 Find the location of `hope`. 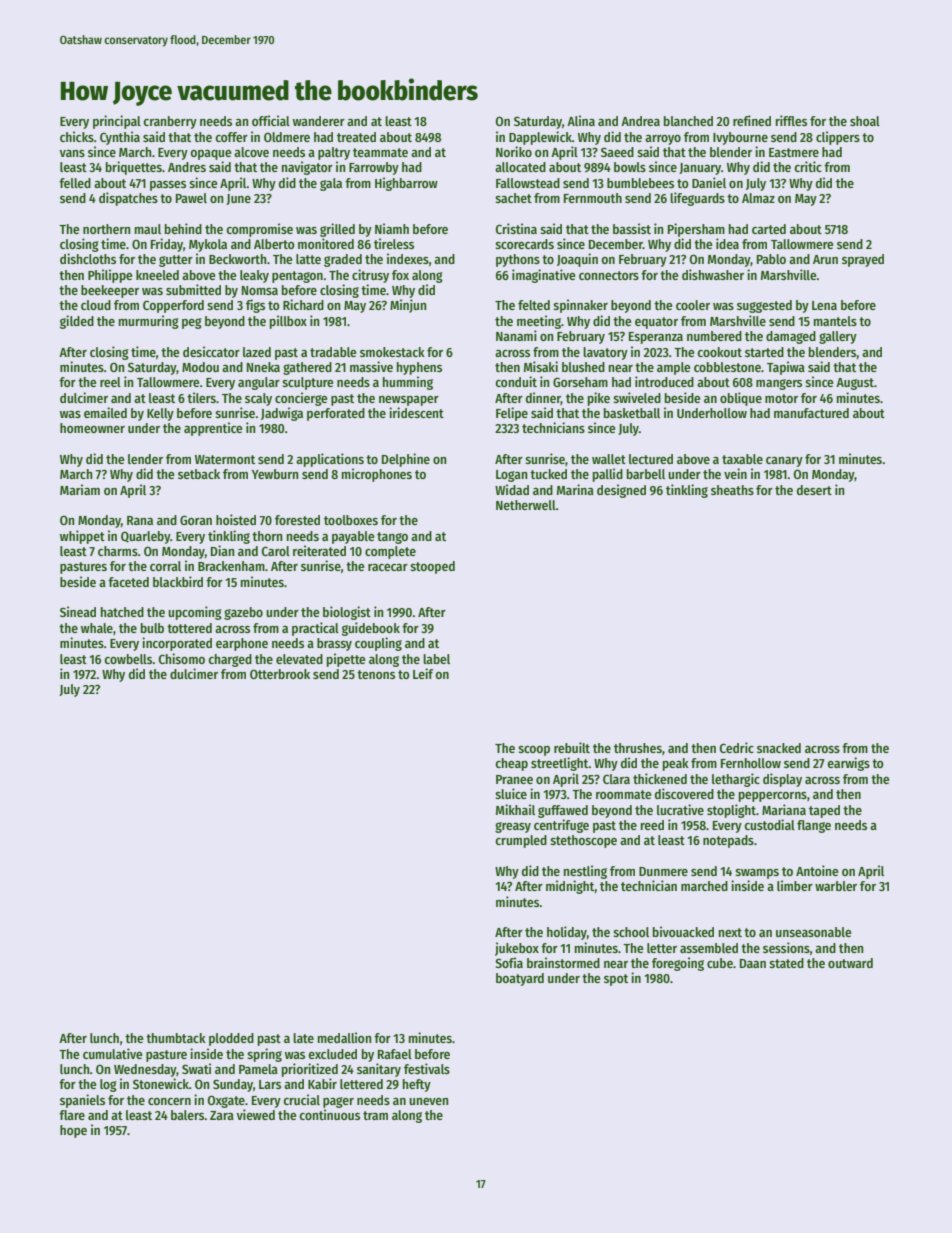

hope is located at coordinates (73, 1131).
